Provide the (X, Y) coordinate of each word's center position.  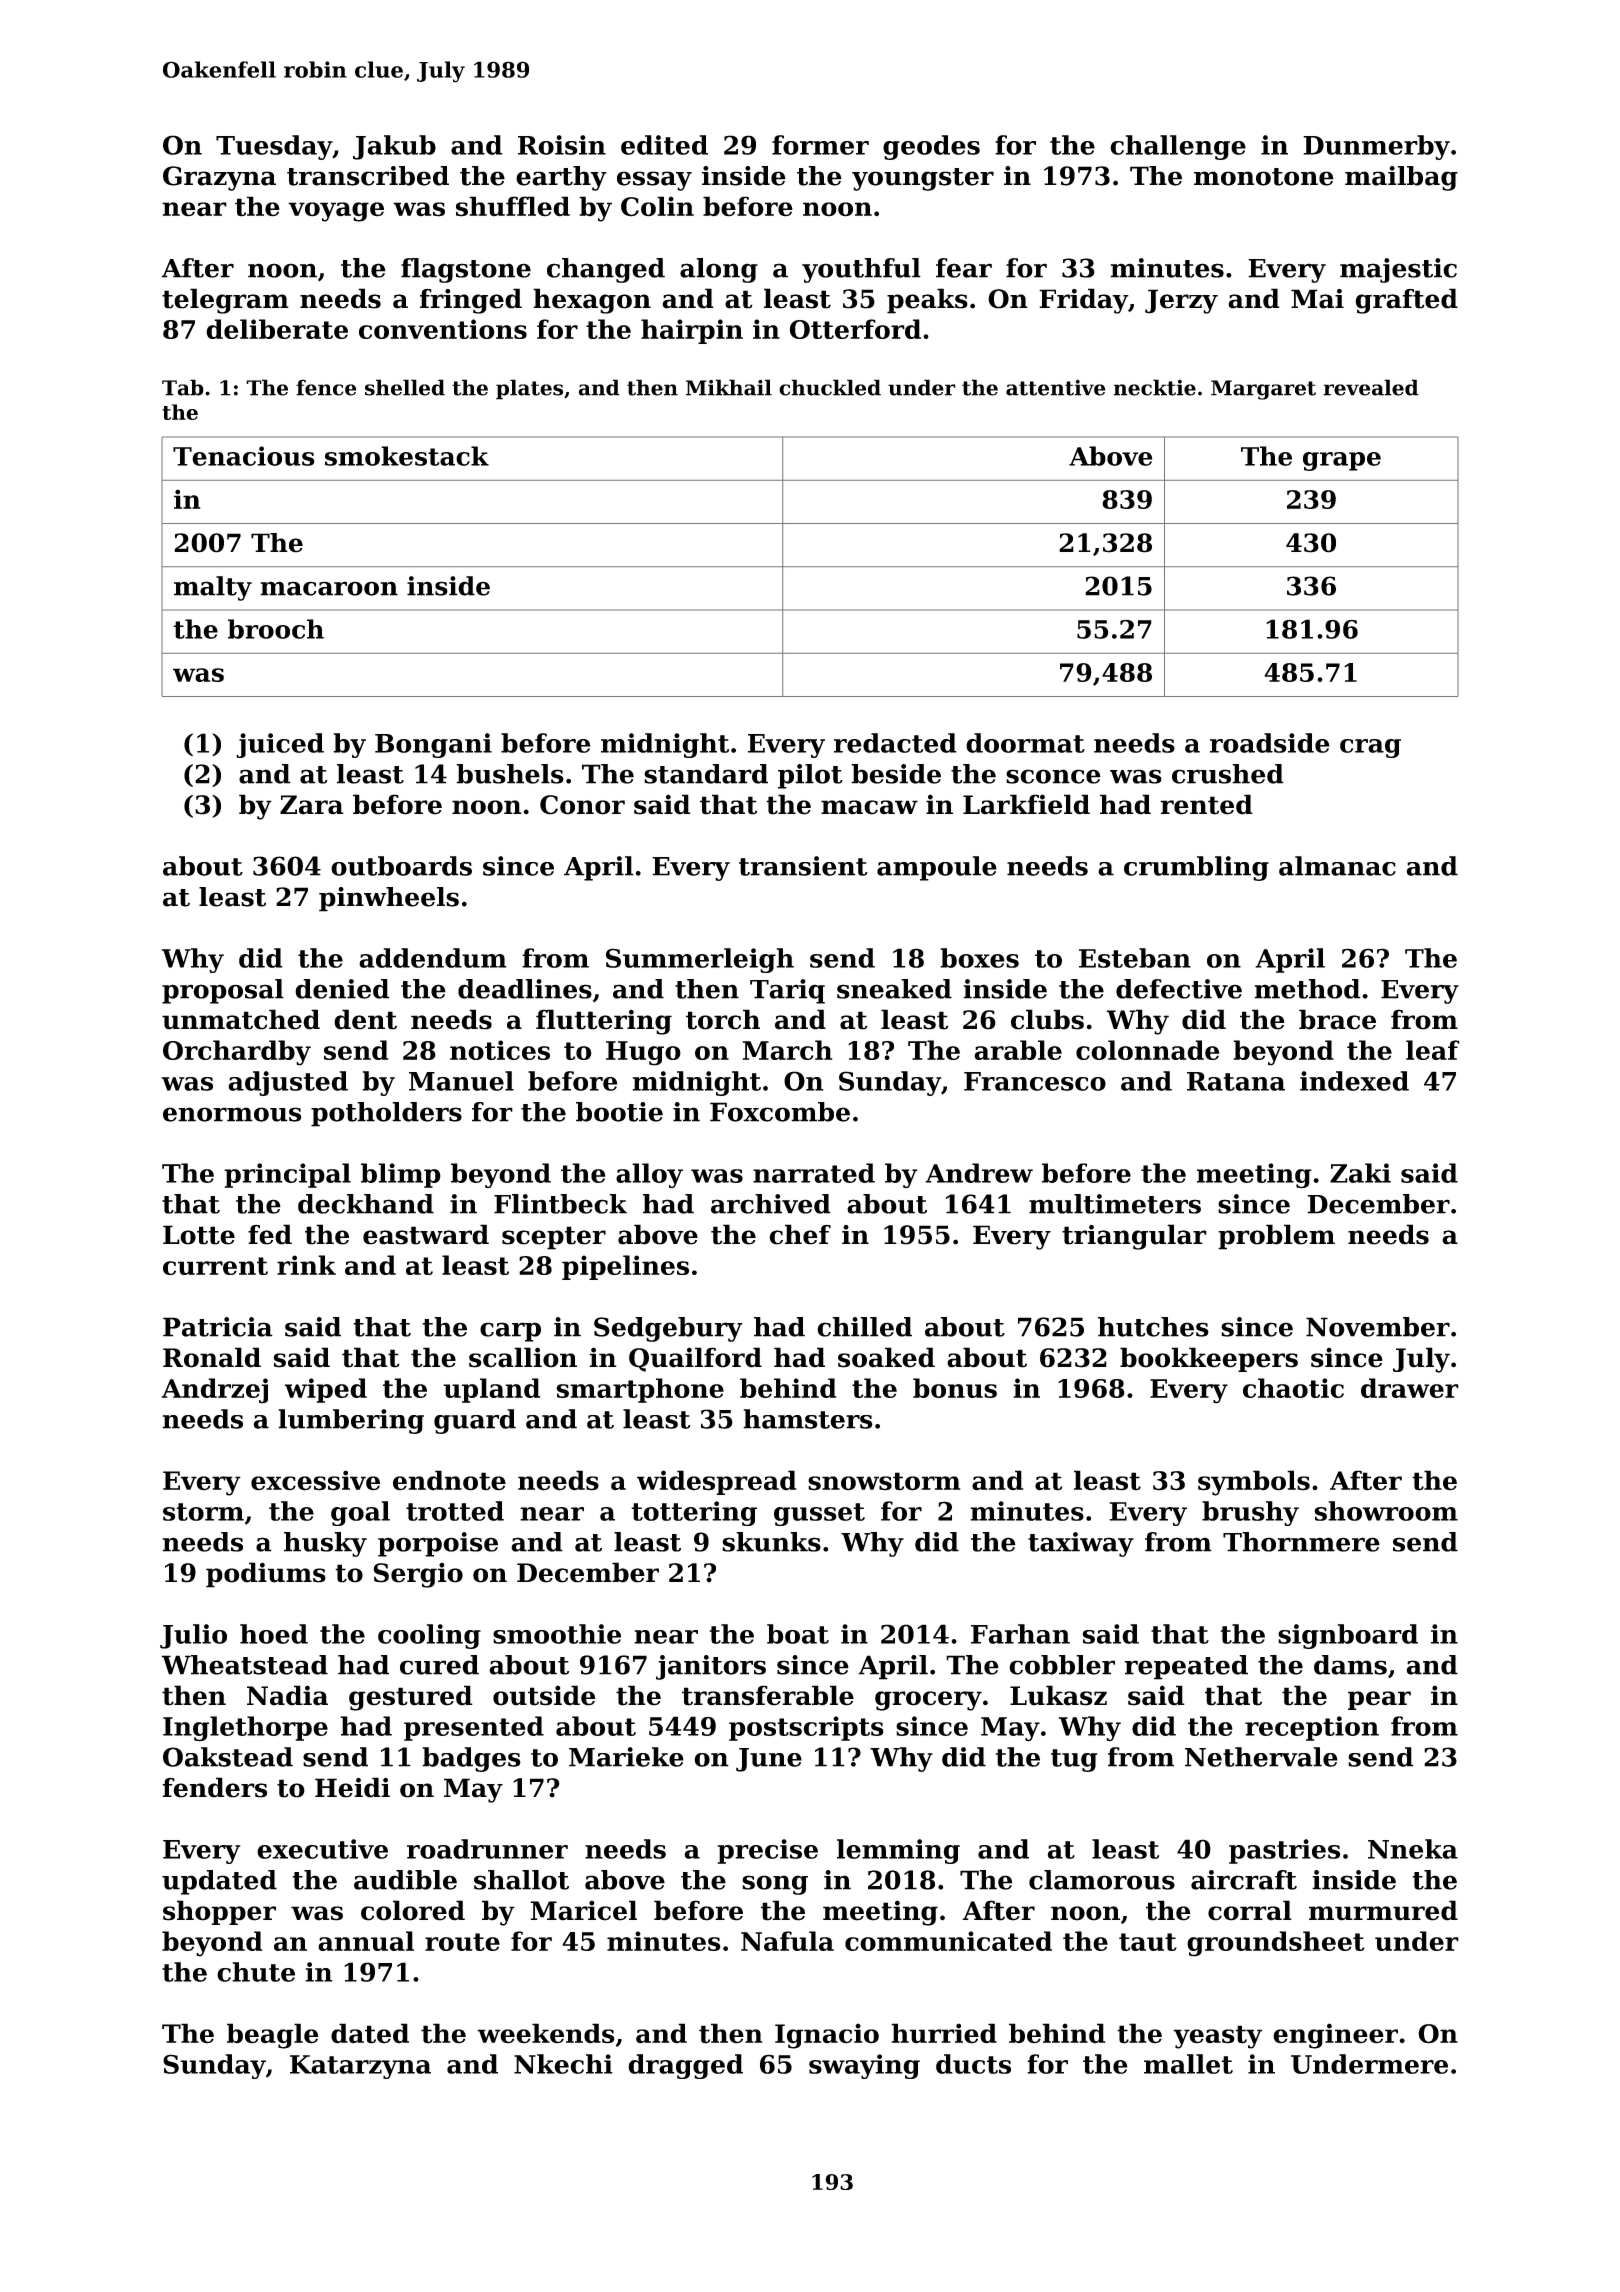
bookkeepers (1209, 1359)
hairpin (692, 331)
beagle (273, 2036)
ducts (973, 2064)
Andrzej (215, 1391)
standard (706, 774)
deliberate (277, 329)
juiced (280, 745)
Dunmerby (1376, 147)
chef (800, 1234)
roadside (1270, 743)
